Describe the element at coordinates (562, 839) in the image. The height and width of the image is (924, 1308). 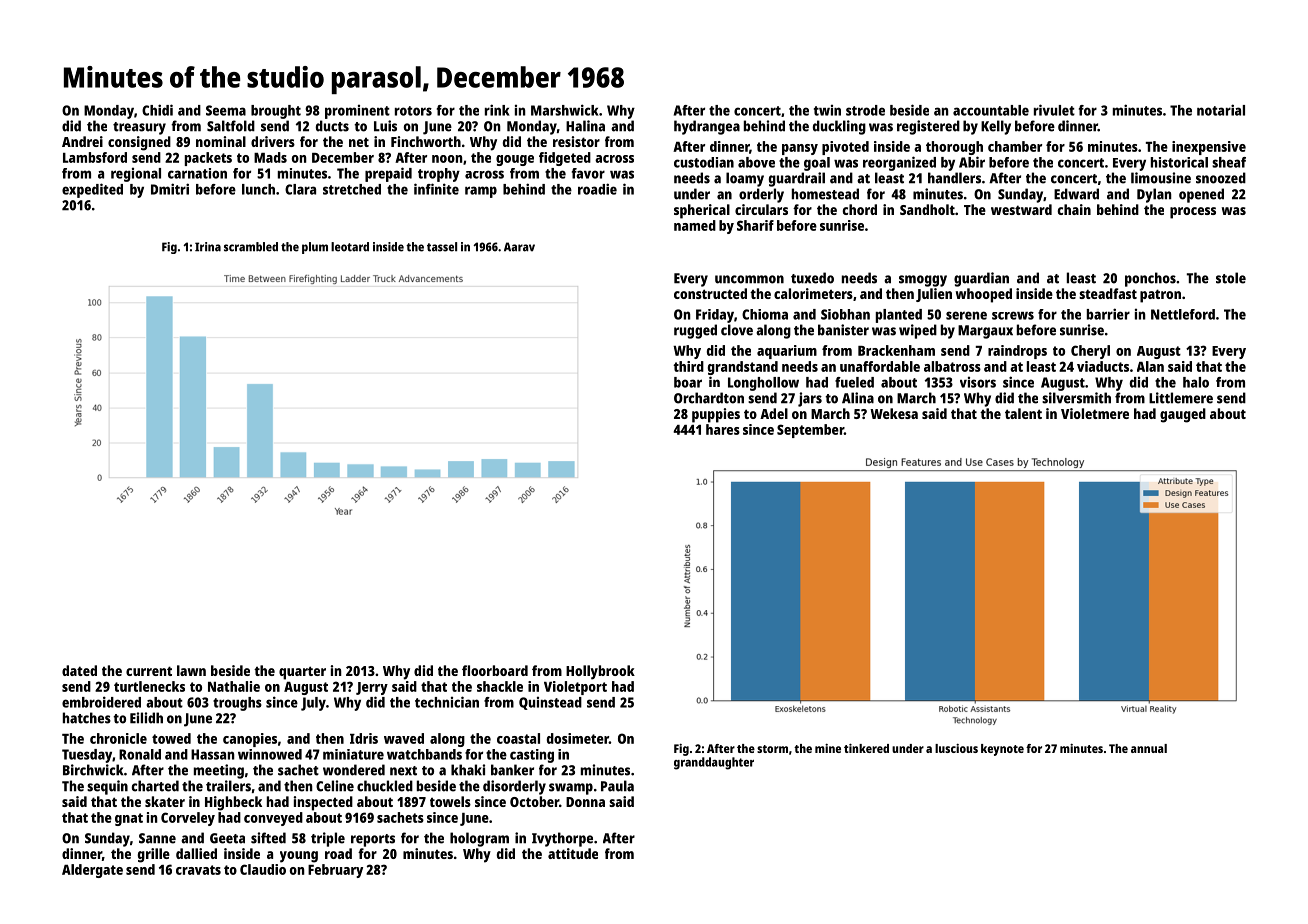
I see `Ivythorpe` at that location.
